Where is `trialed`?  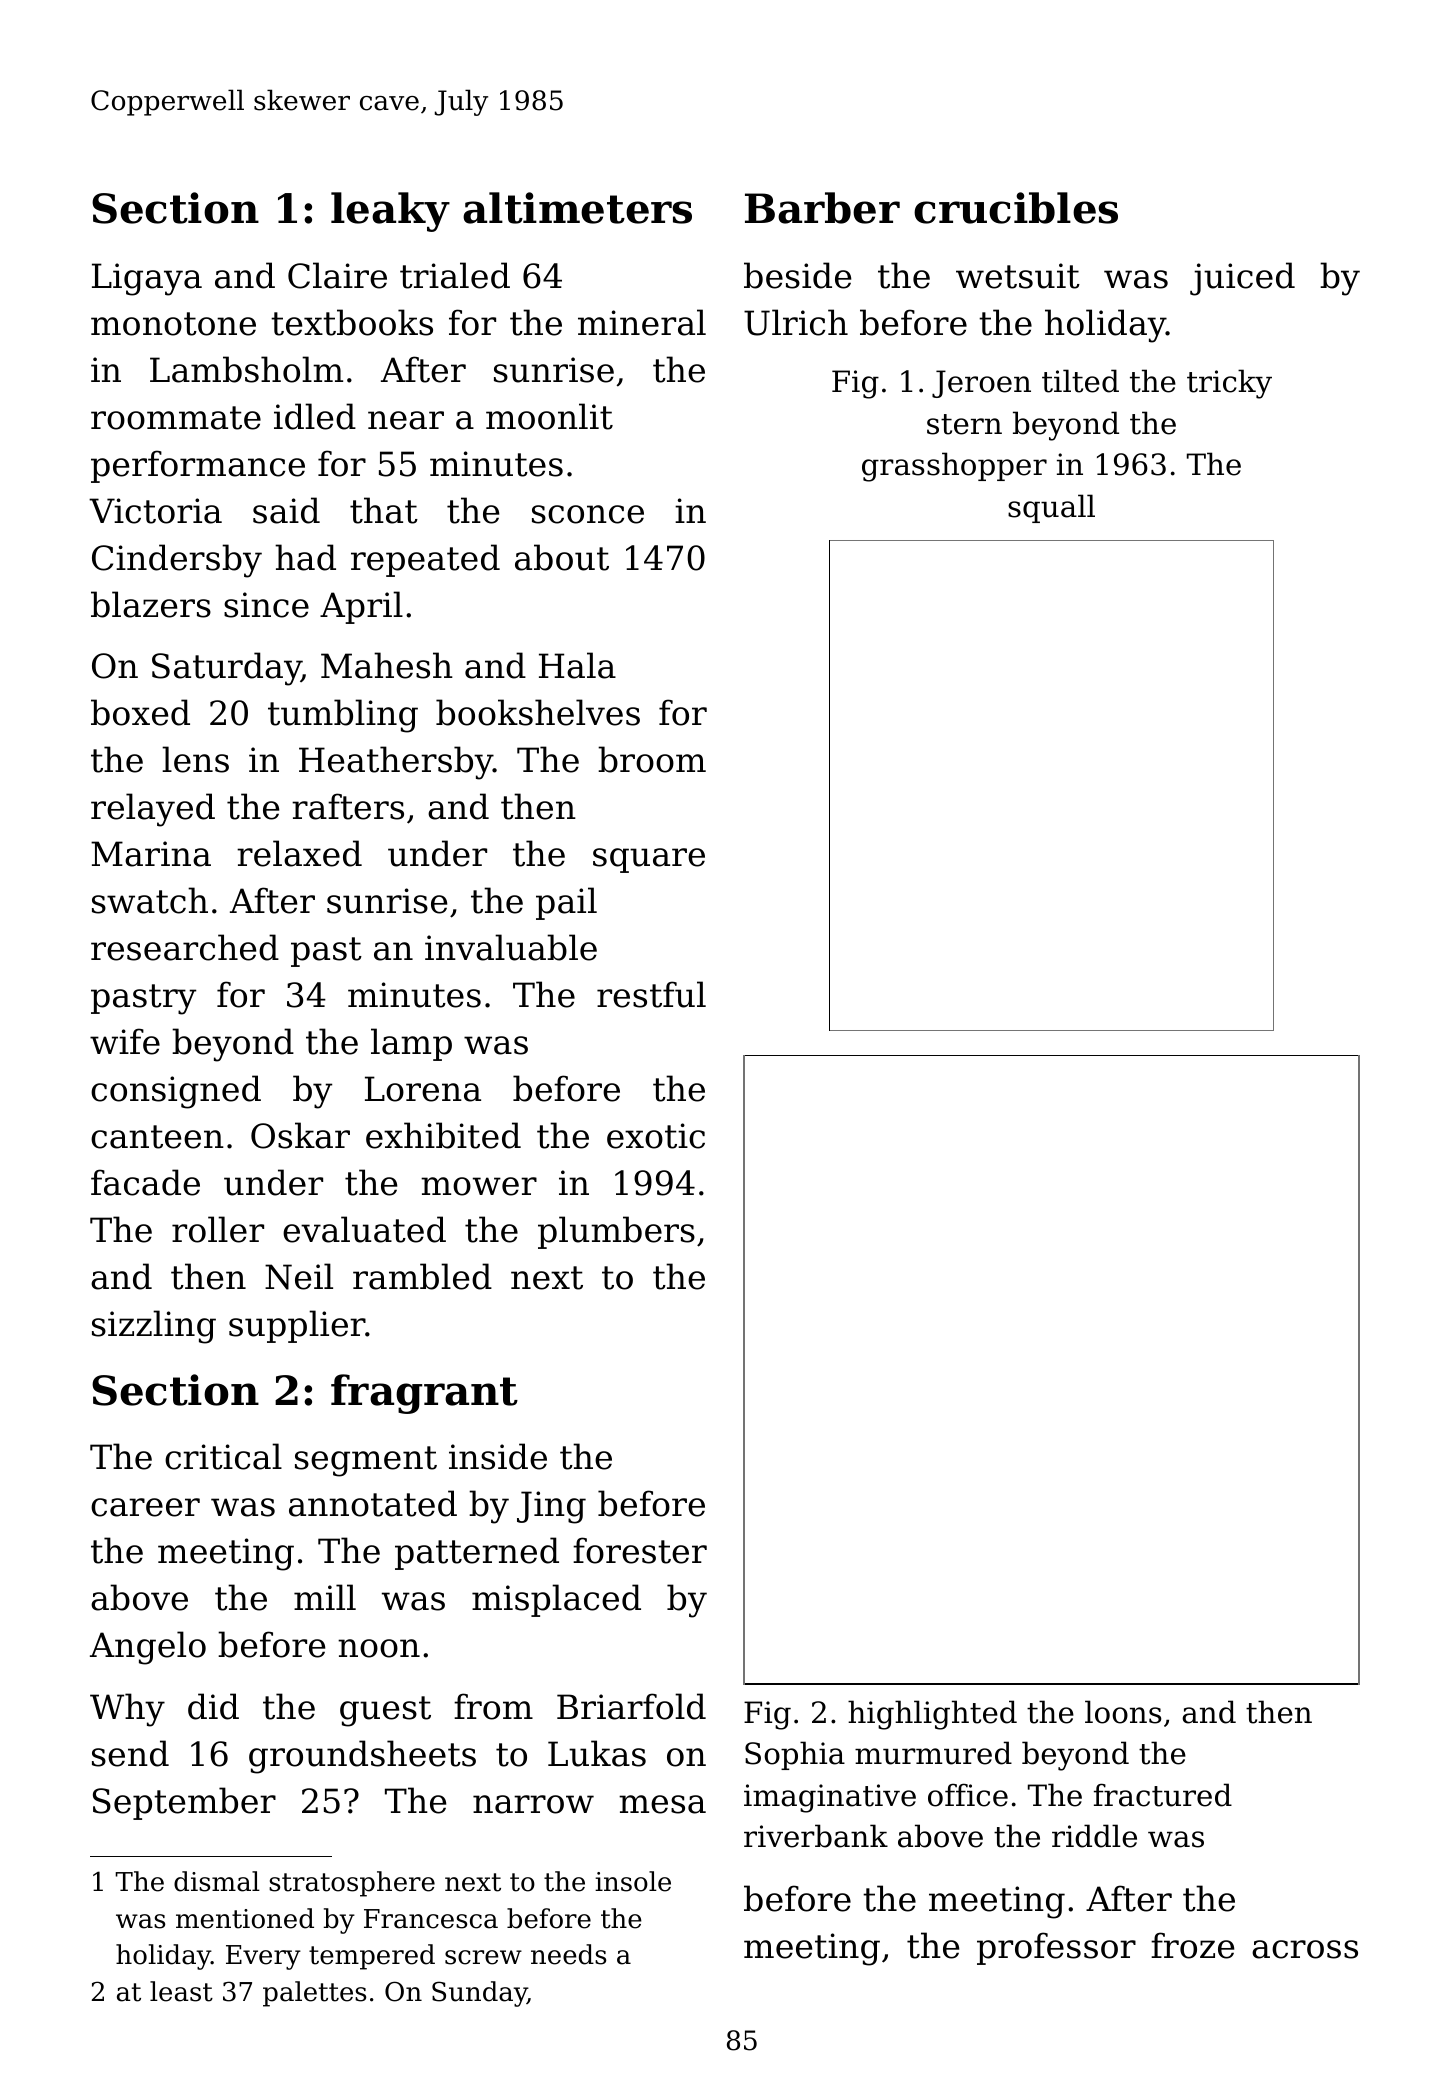
trialed is located at coordinates (455, 275).
